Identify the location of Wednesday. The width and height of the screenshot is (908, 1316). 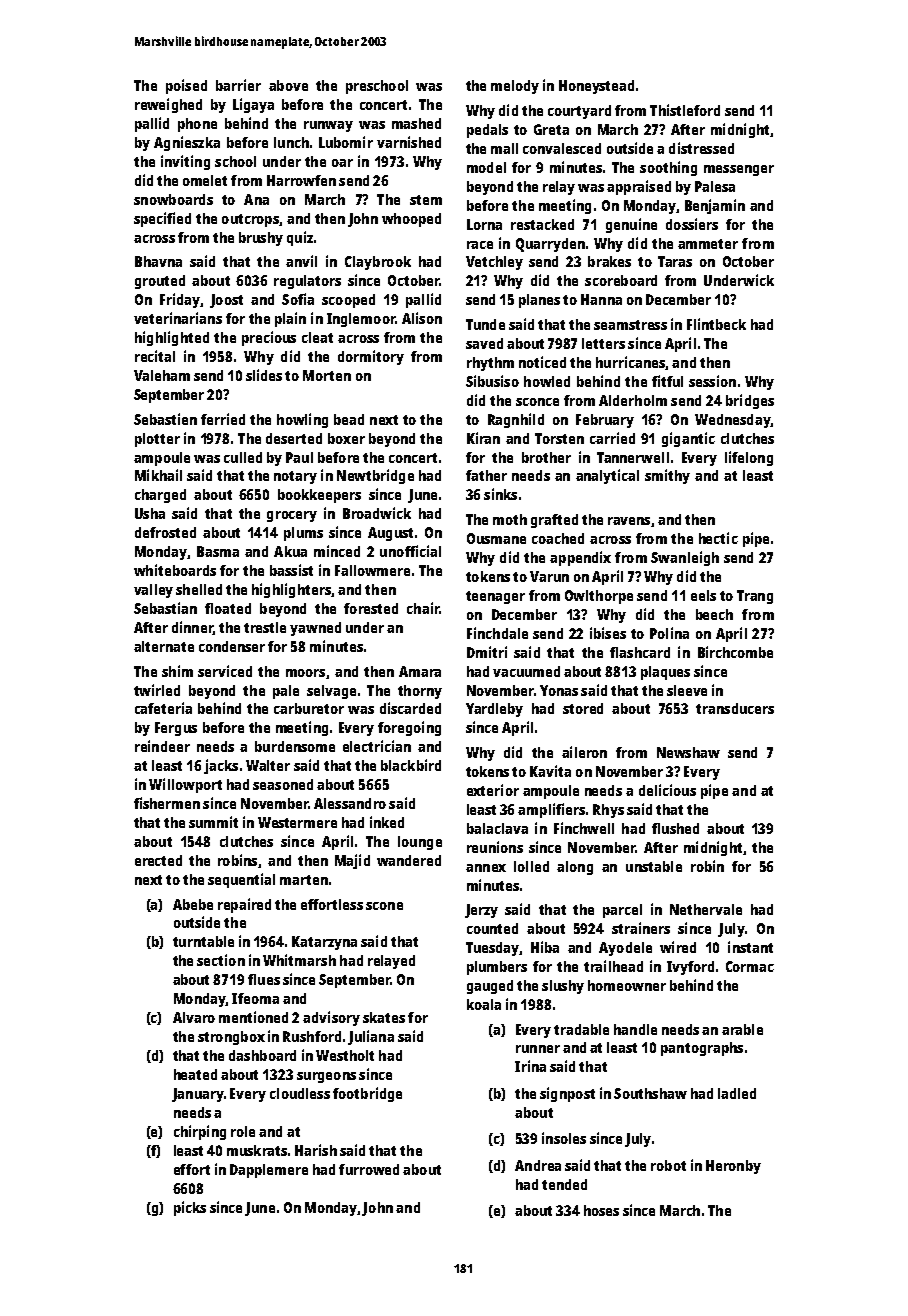
(732, 421).
